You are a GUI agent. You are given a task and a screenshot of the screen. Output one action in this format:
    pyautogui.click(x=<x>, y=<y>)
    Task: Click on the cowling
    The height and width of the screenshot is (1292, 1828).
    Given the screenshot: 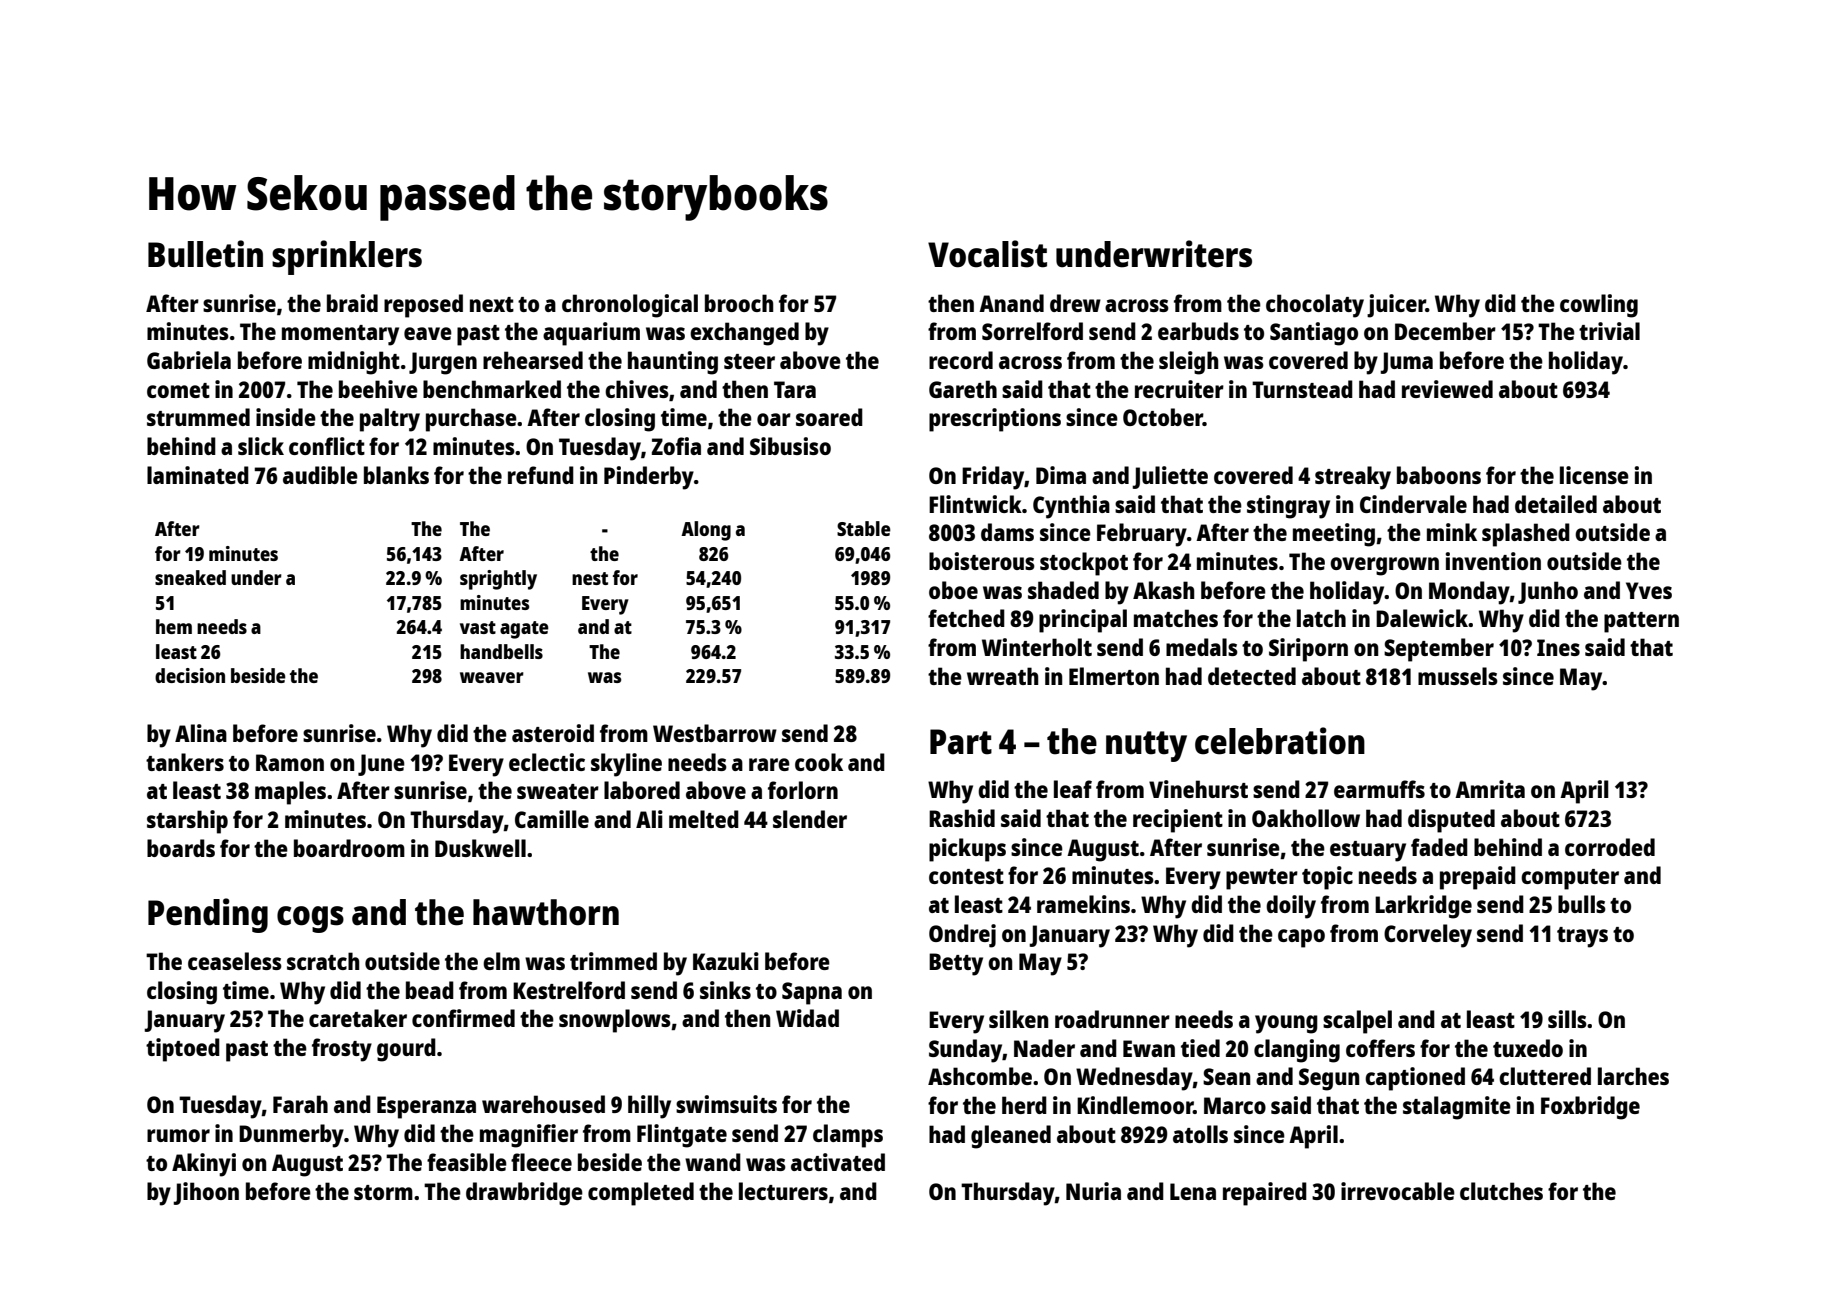 What is the action you would take?
    pyautogui.click(x=1599, y=306)
